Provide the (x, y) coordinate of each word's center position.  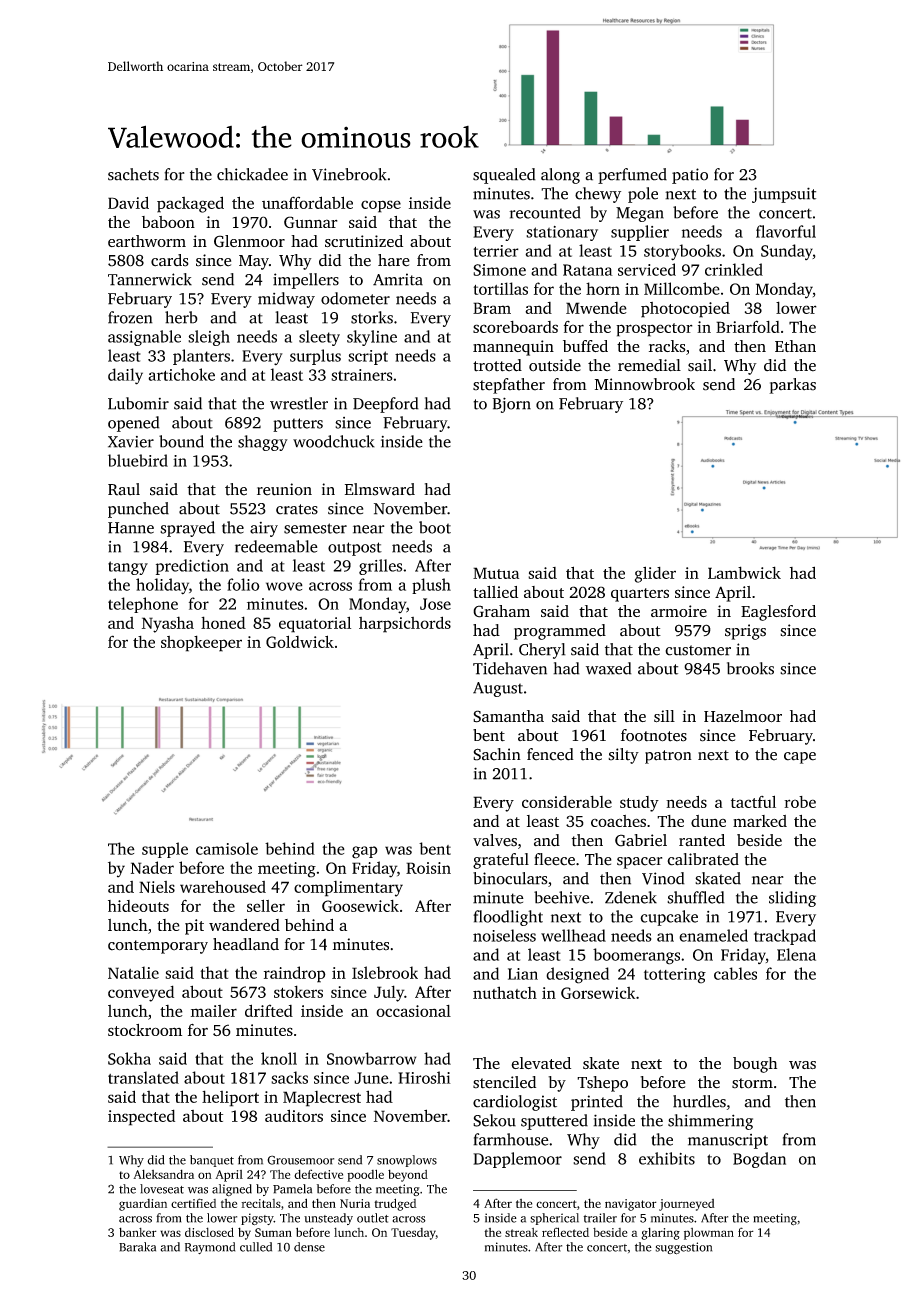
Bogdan (759, 1160)
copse (381, 206)
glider (655, 574)
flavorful (786, 231)
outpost (355, 549)
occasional (413, 1011)
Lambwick (744, 572)
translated (143, 1077)
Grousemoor (300, 1160)
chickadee (252, 174)
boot (435, 527)
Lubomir (138, 403)
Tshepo (602, 1084)
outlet (373, 1218)
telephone (143, 605)
